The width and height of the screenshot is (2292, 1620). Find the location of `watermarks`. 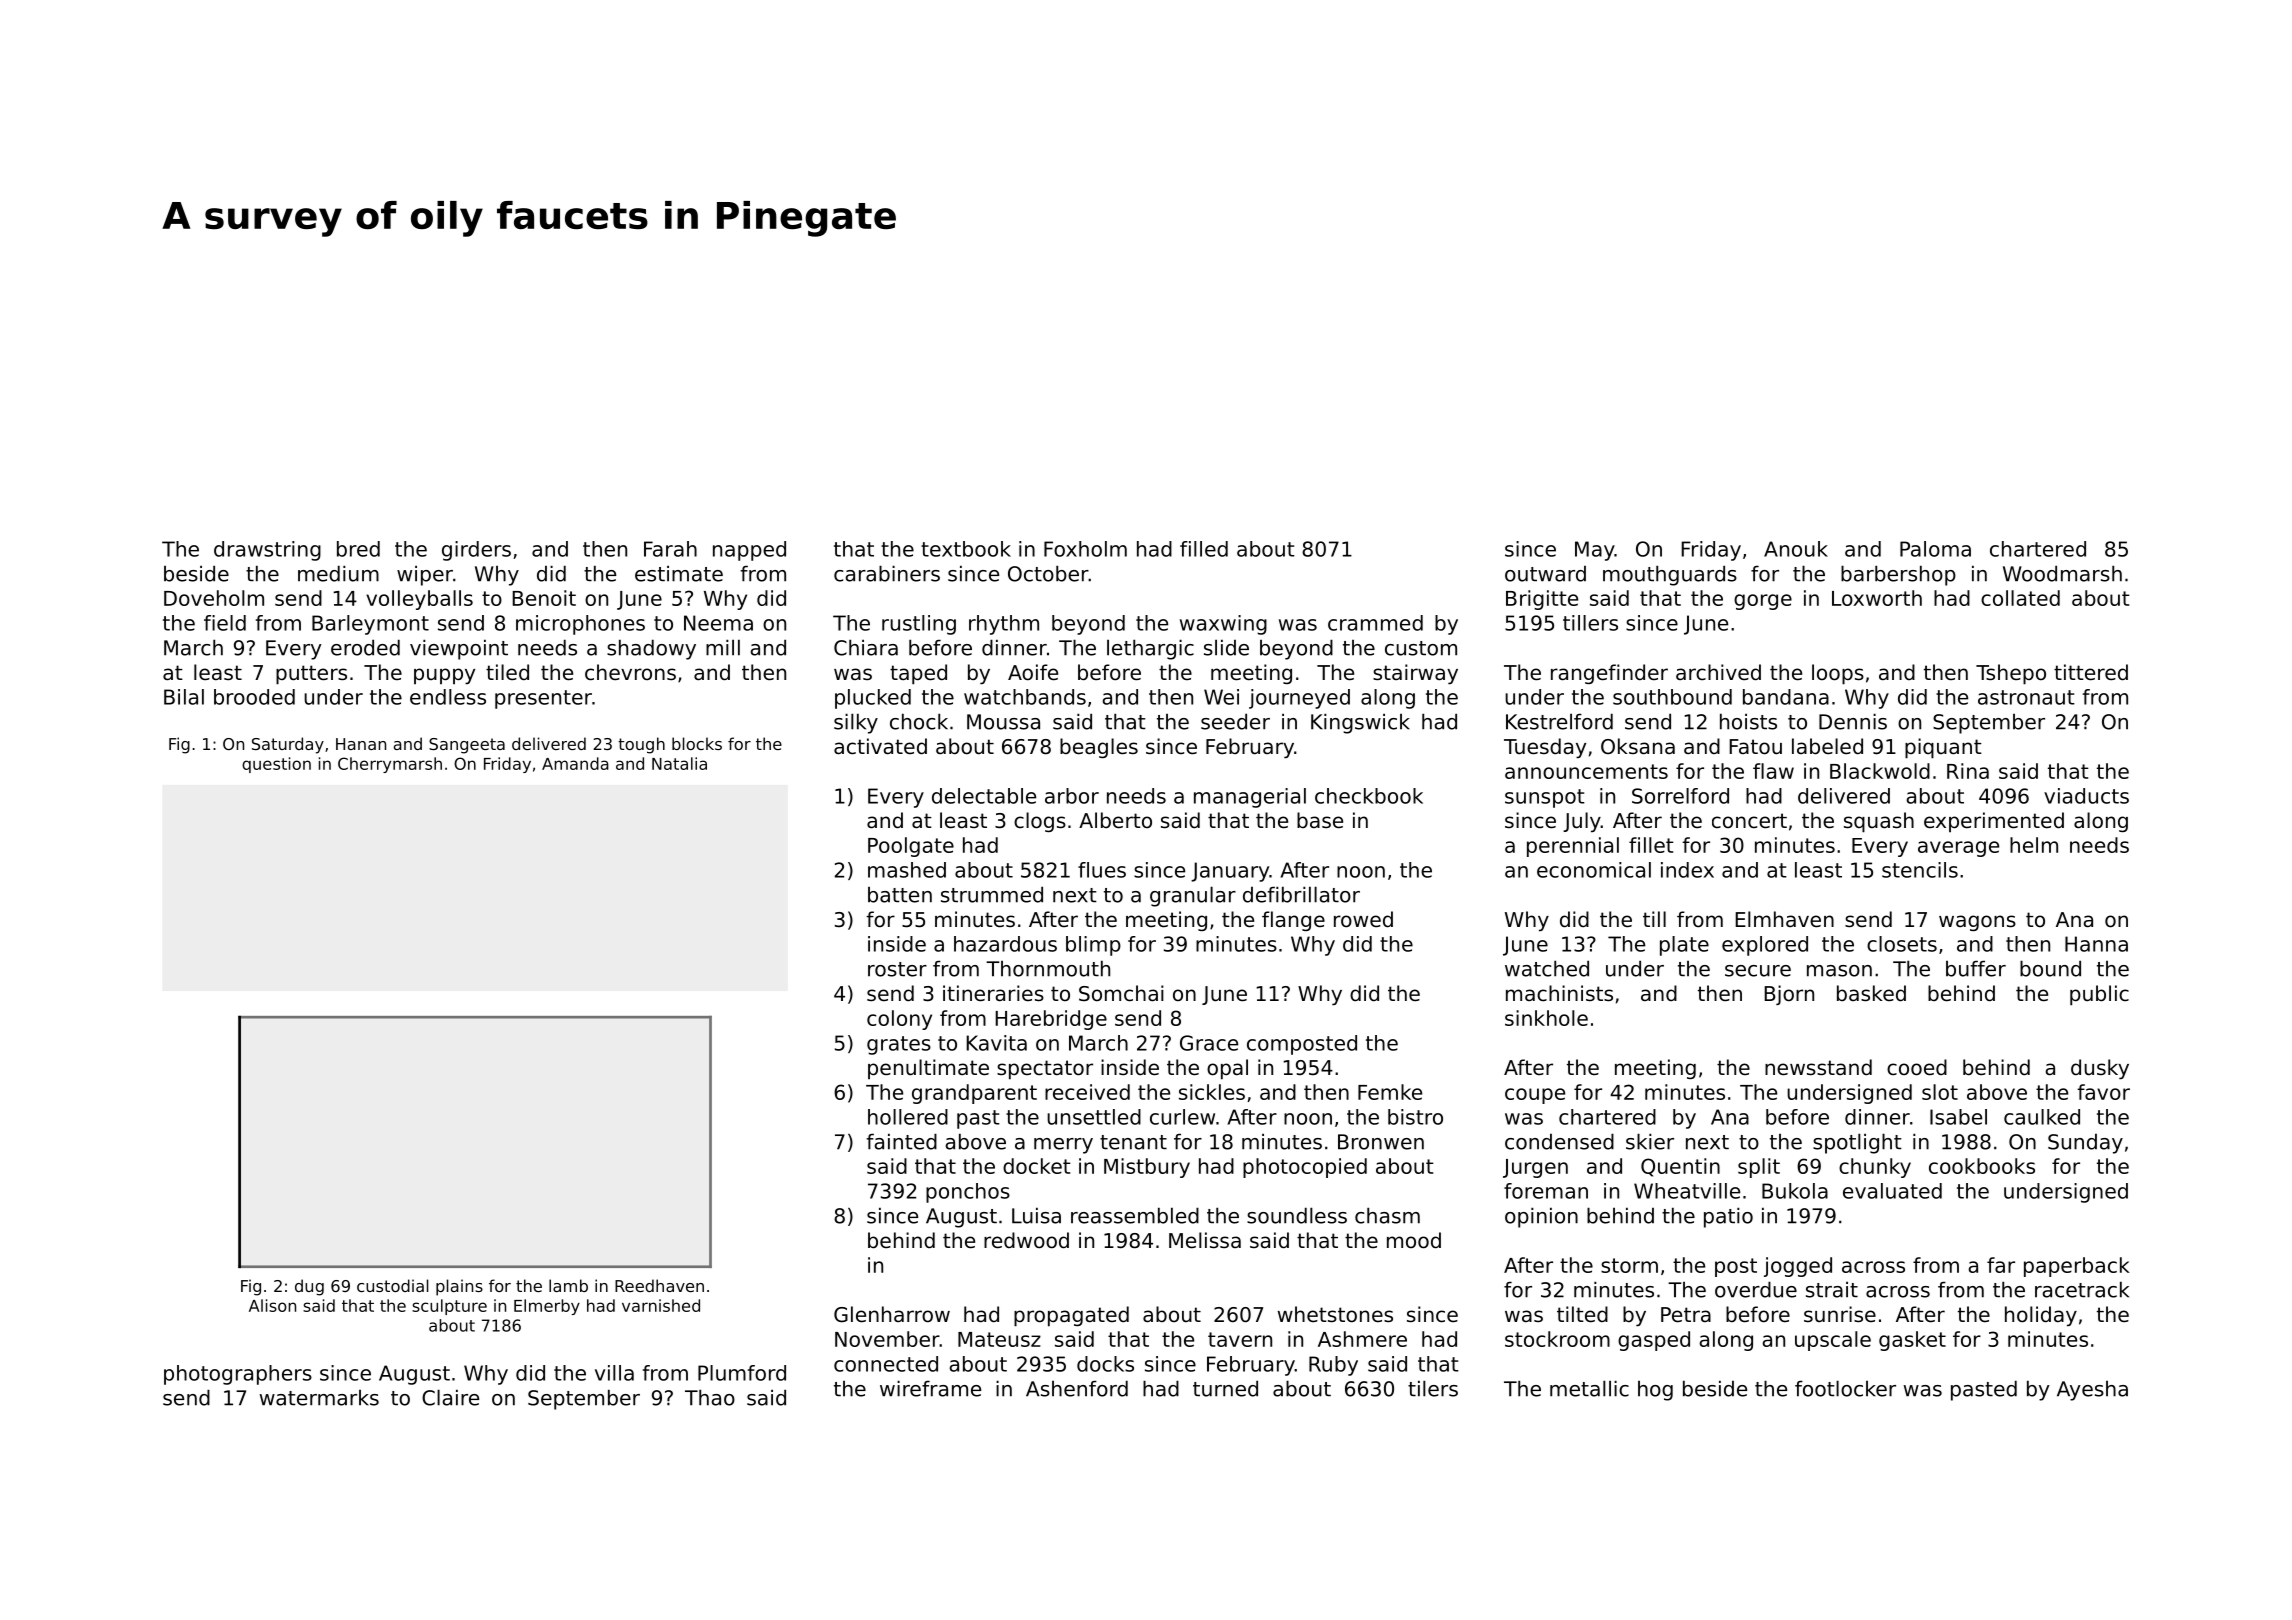

watermarks is located at coordinates (319, 1398).
